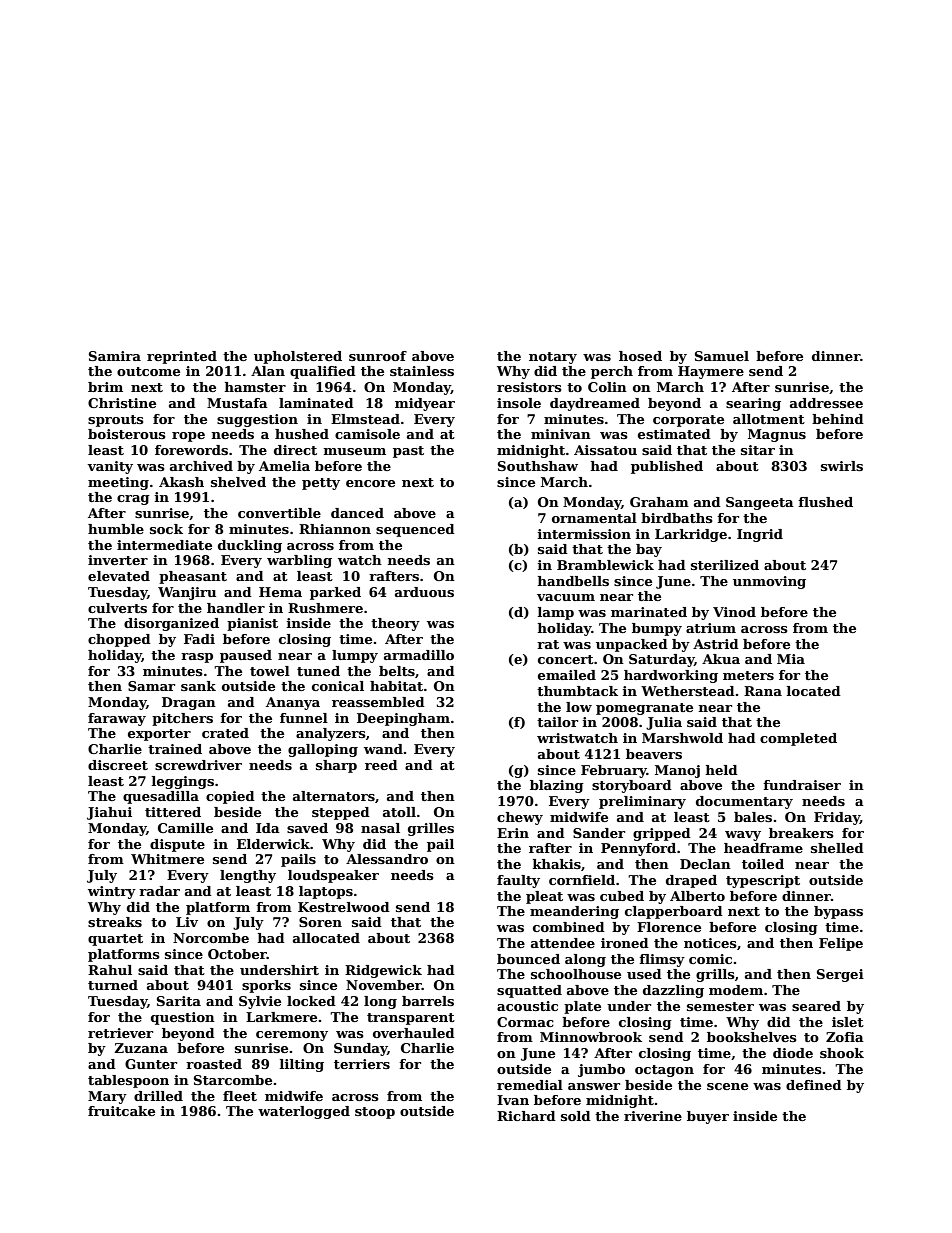 The height and width of the screenshot is (1233, 952). What do you see at coordinates (557, 722) in the screenshot?
I see `tailor` at bounding box center [557, 722].
